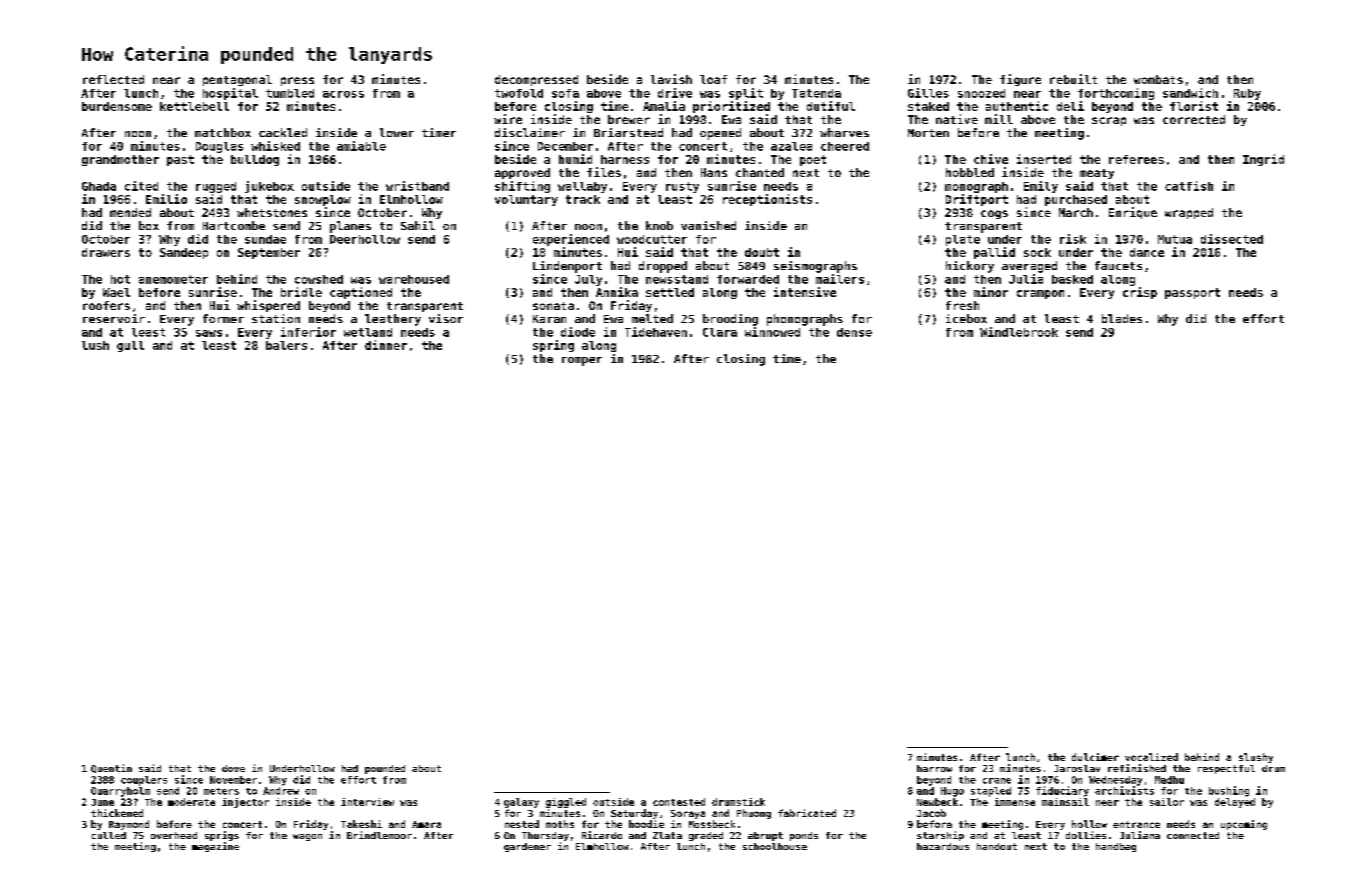 Image resolution: width=1372 pixels, height=887 pixels. What do you see at coordinates (713, 79) in the page?
I see `loaf` at bounding box center [713, 79].
